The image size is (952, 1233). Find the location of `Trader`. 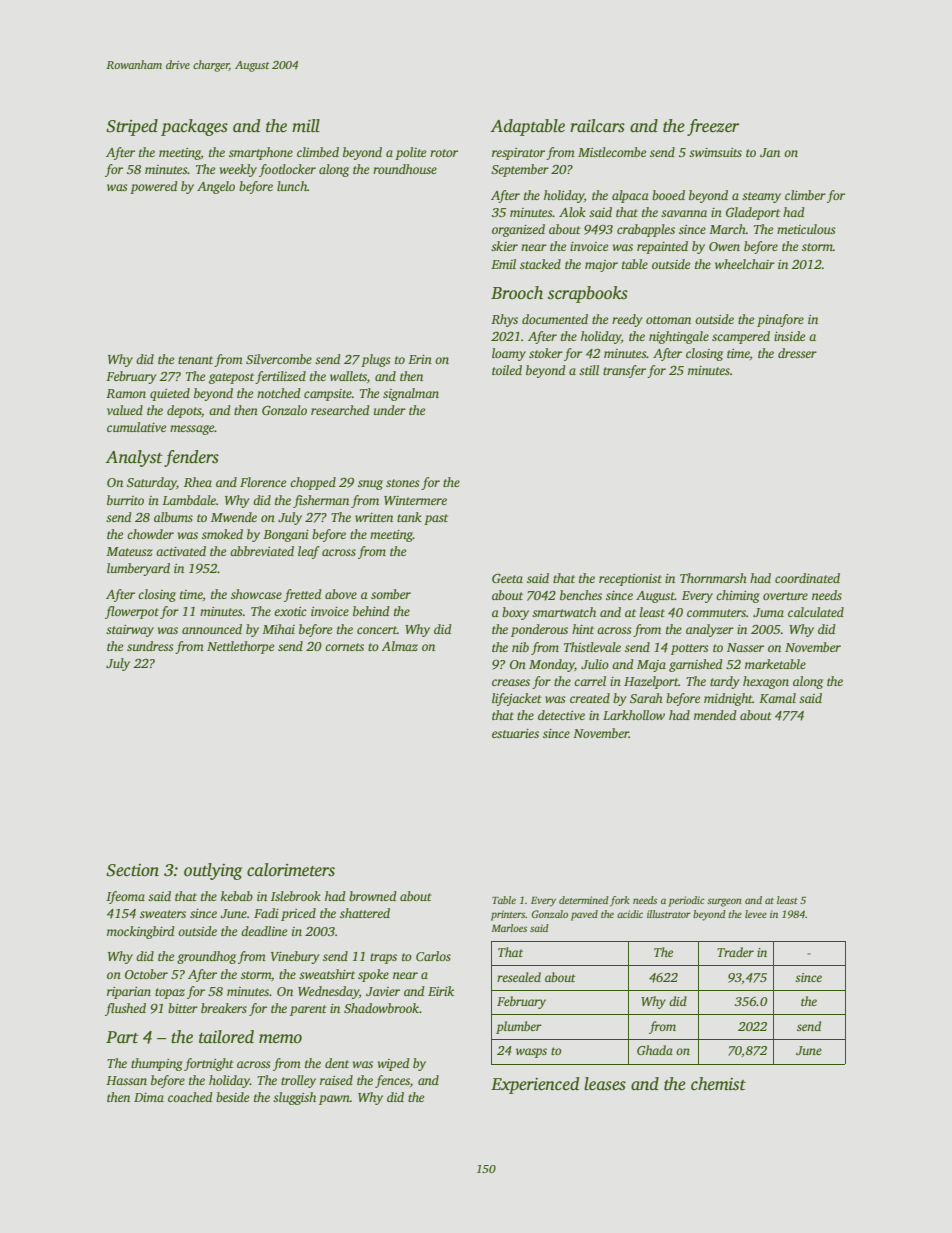

Trader is located at coordinates (735, 952).
